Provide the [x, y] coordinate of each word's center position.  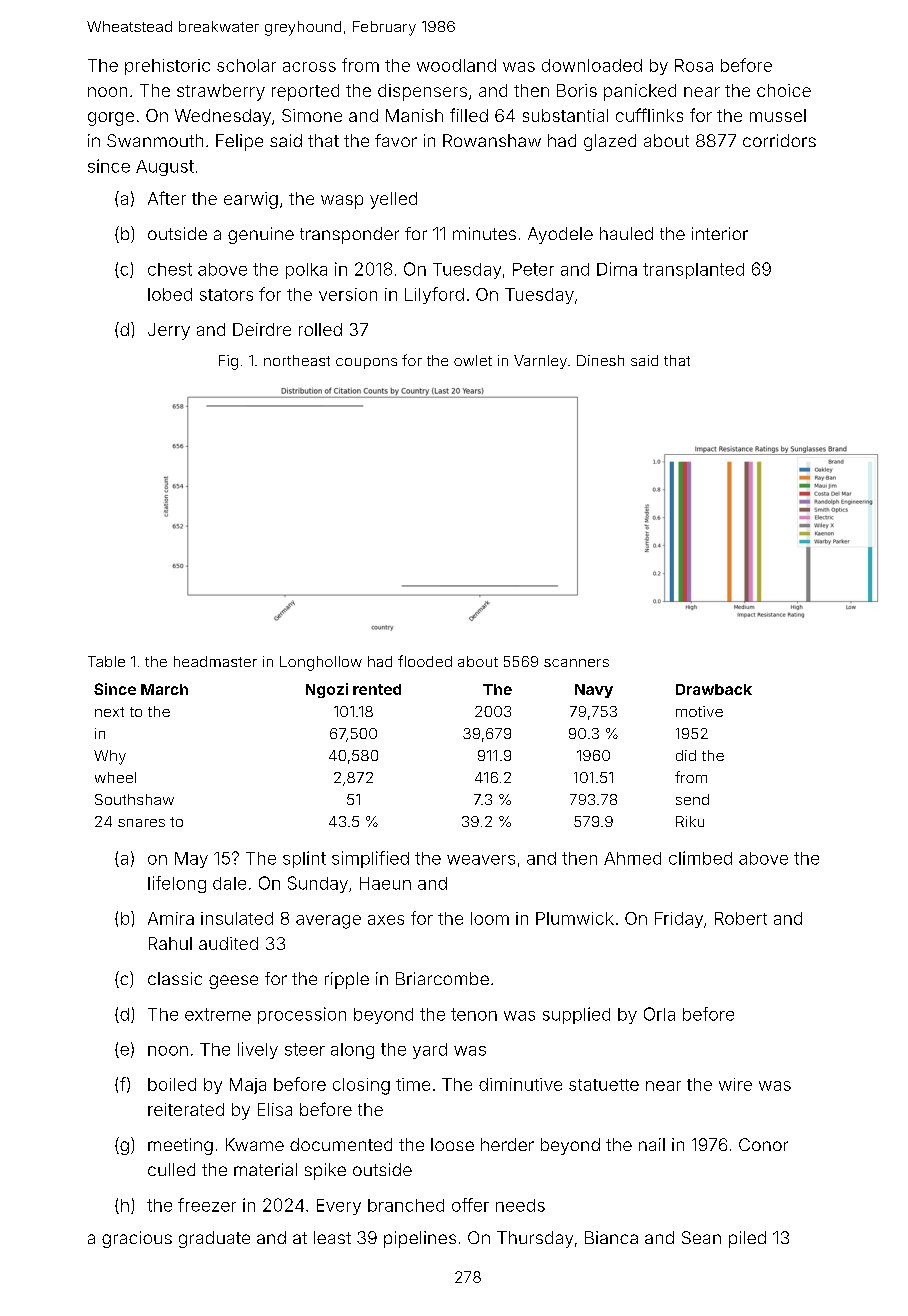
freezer [207, 1205]
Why [110, 757]
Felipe [239, 142]
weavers [481, 860]
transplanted [693, 271]
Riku [690, 821]
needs [520, 1205]
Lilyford [434, 295]
